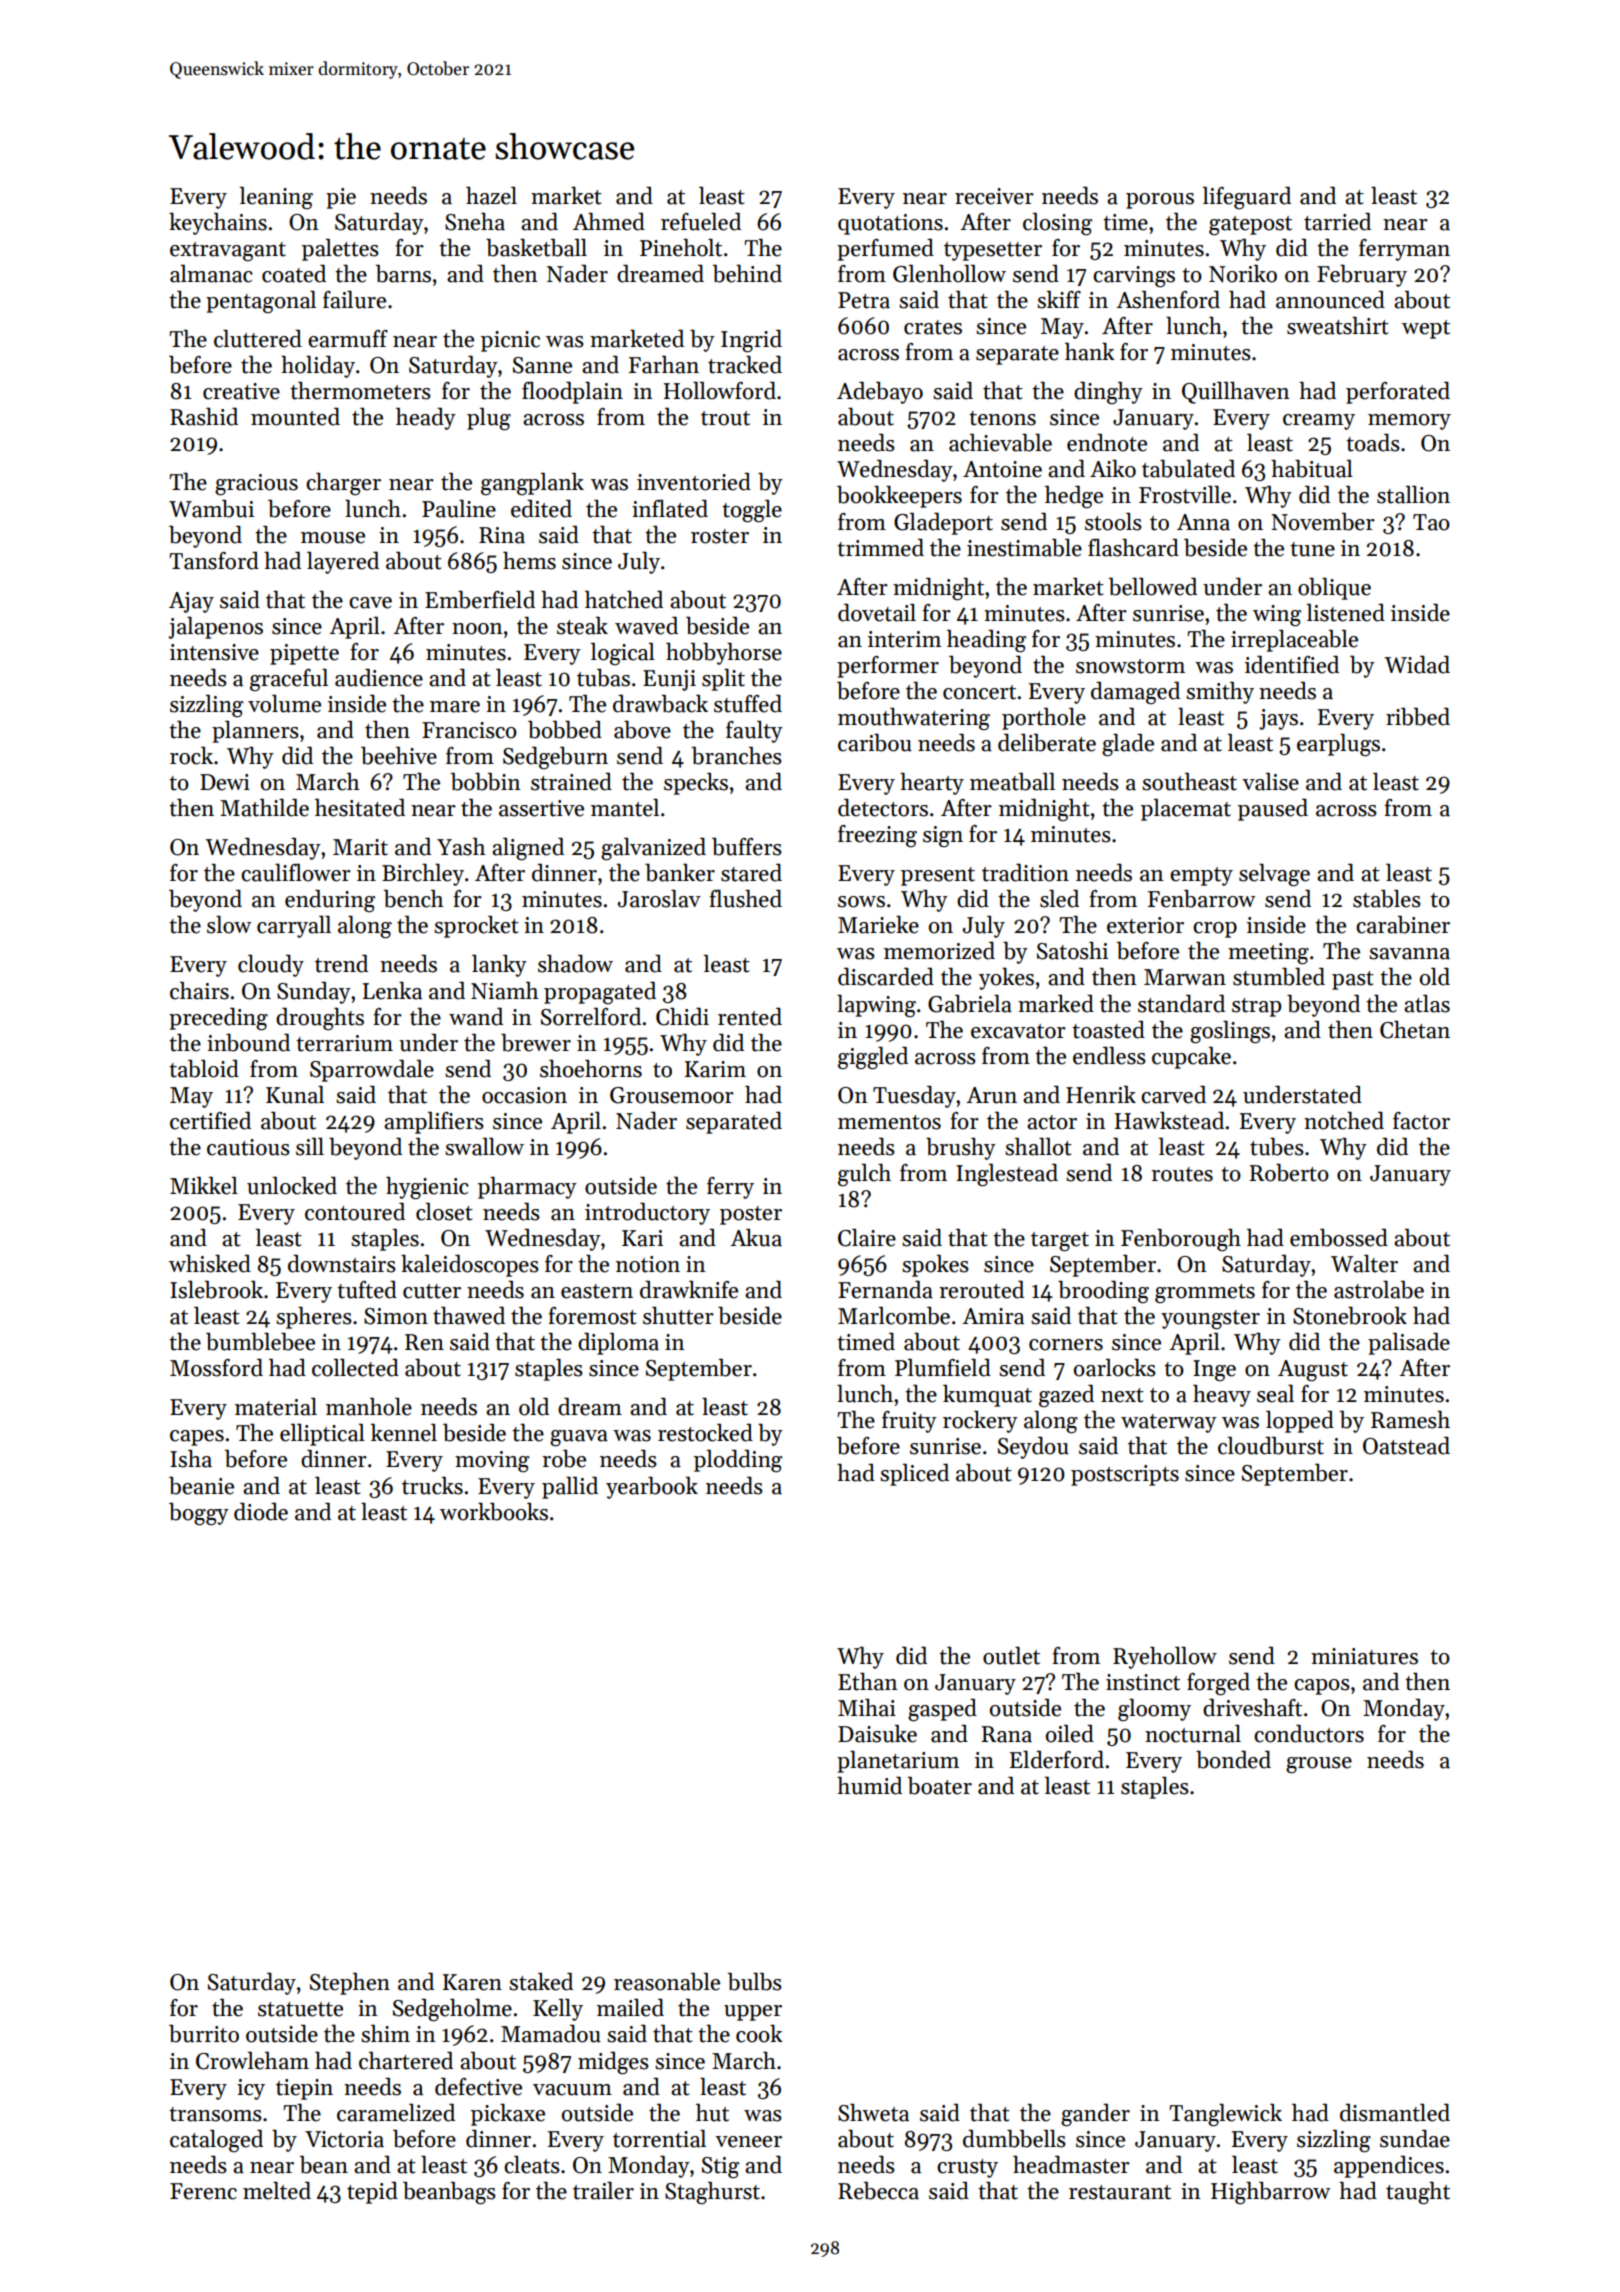  What do you see at coordinates (1415, 1030) in the image?
I see `Chetan` at bounding box center [1415, 1030].
